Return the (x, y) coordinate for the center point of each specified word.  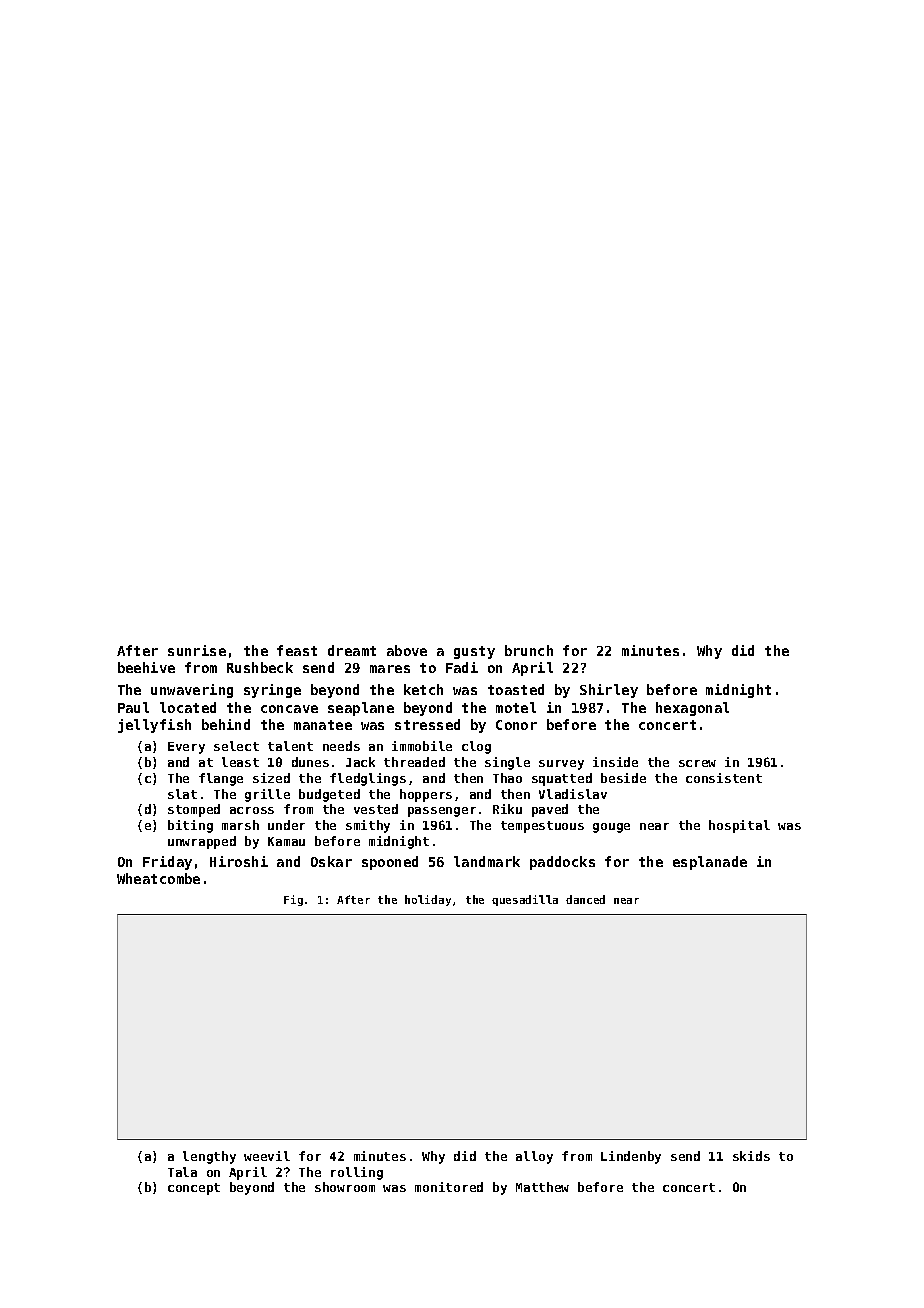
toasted (516, 689)
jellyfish (154, 726)
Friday (167, 863)
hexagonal (692, 709)
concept (194, 1189)
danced (585, 899)
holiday (428, 900)
